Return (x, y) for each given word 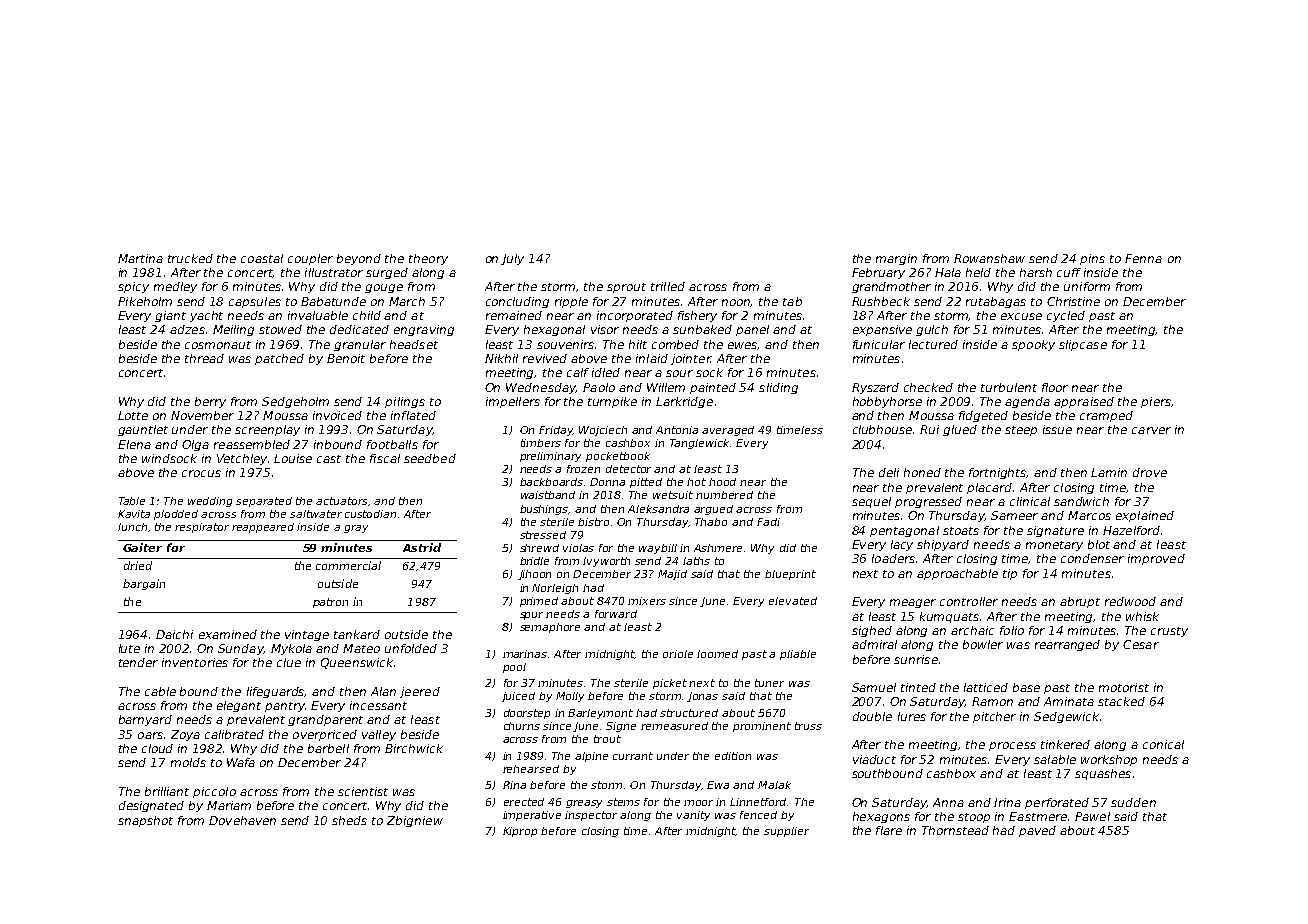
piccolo (214, 792)
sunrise (916, 659)
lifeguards (276, 692)
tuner (769, 683)
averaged (728, 431)
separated (264, 502)
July (512, 259)
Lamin (1109, 472)
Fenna (1143, 258)
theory (428, 259)
